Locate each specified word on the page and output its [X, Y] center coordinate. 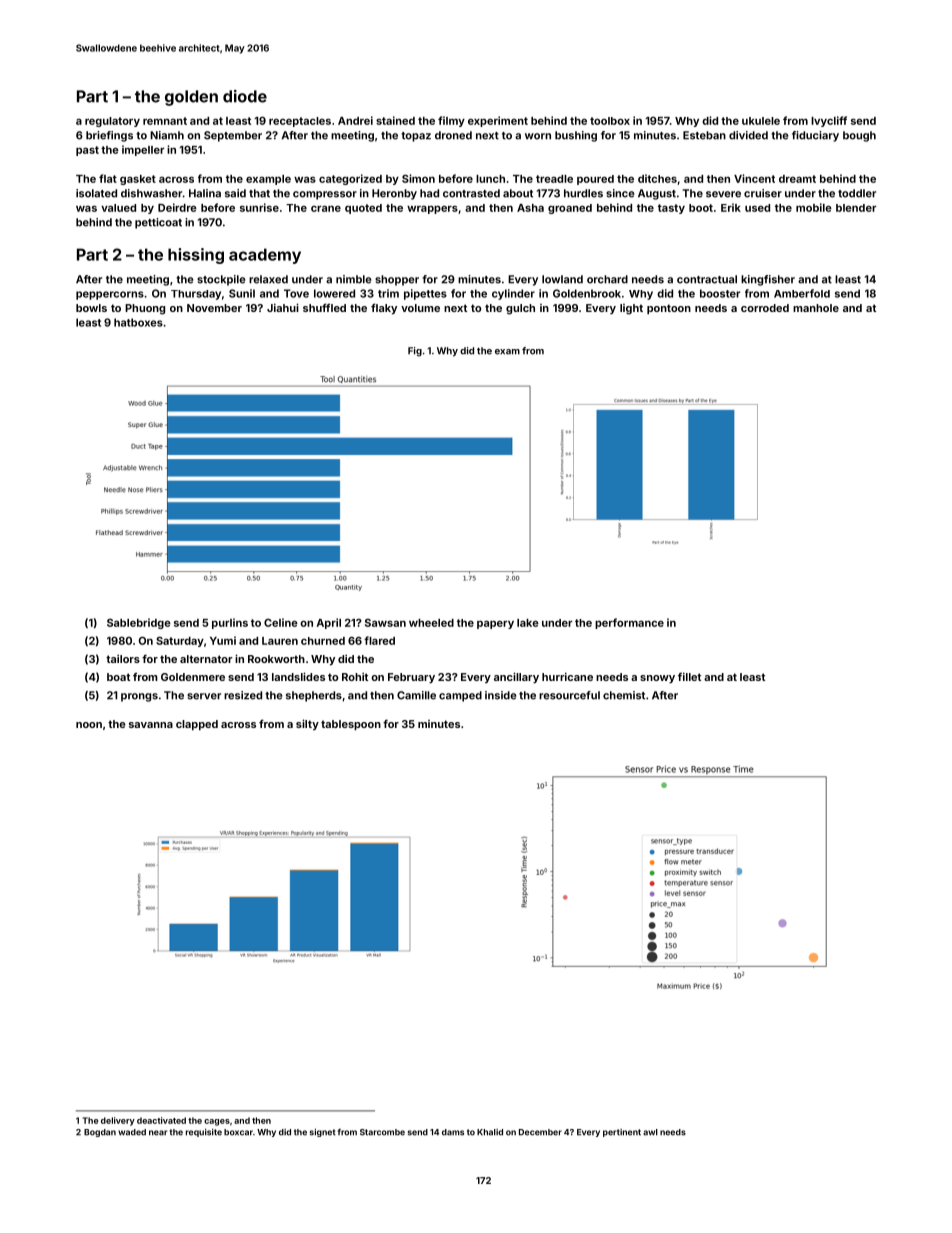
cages [217, 1122]
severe [723, 194]
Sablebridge [139, 623]
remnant [165, 121]
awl [650, 1132]
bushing [576, 136]
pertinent [622, 1133]
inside [500, 695]
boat [118, 677]
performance [629, 623]
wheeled [431, 623]
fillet [689, 676]
